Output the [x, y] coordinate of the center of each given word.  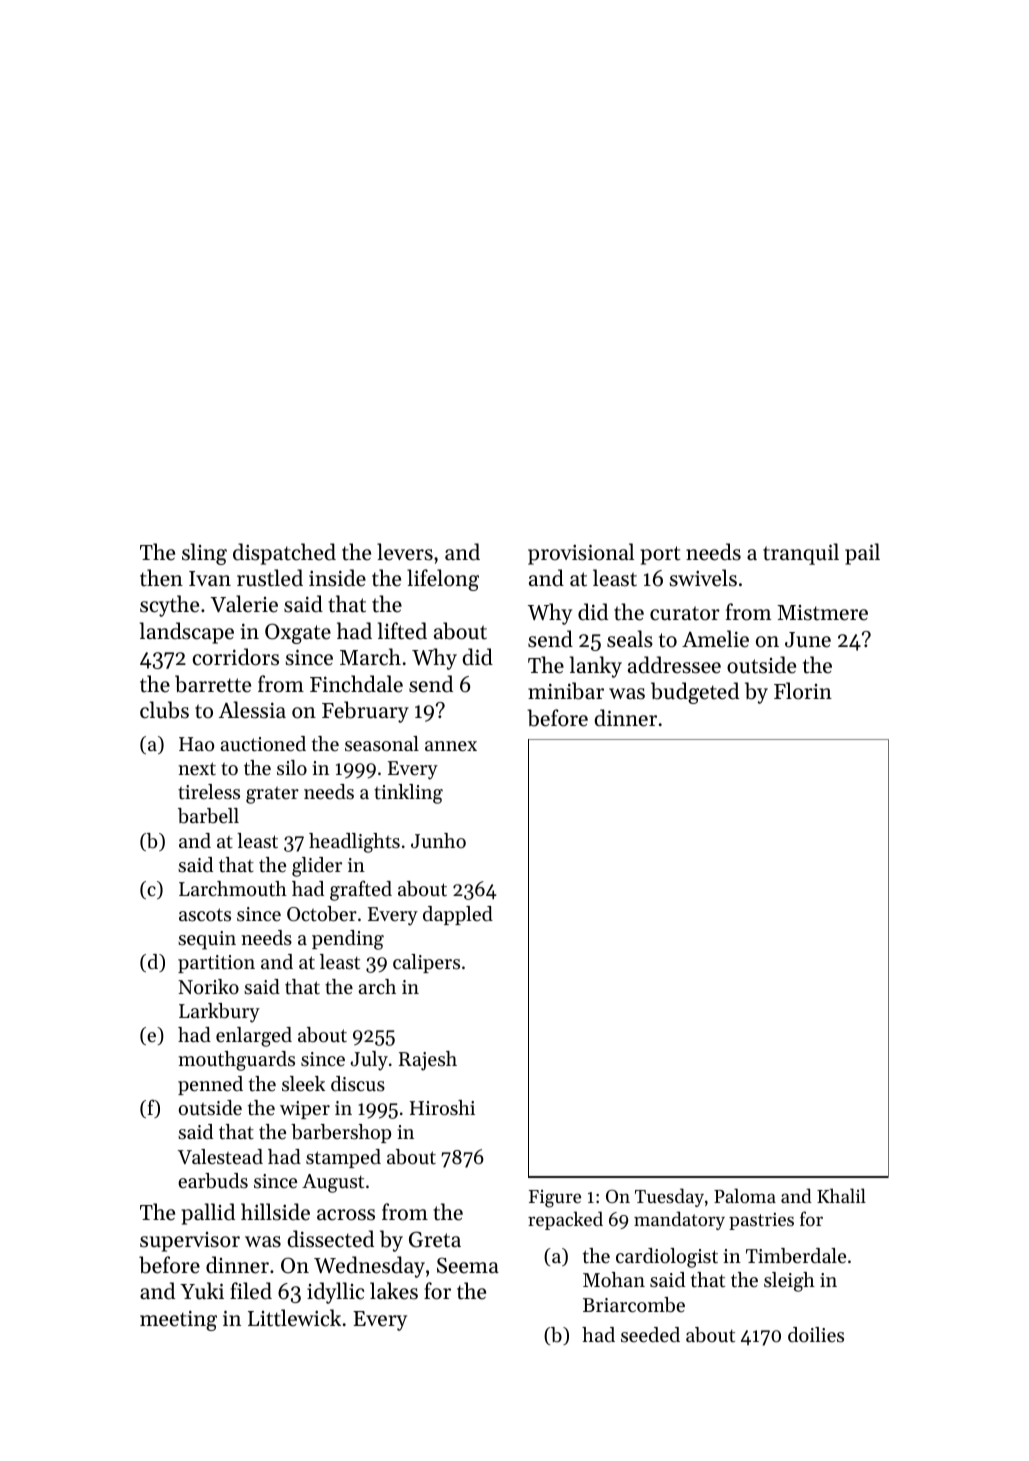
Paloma [745, 1195]
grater [272, 795]
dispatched [284, 554]
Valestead [220, 1157]
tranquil [801, 554]
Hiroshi [442, 1107]
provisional [581, 554]
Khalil [841, 1195]
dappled [458, 915]
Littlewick [294, 1318]
